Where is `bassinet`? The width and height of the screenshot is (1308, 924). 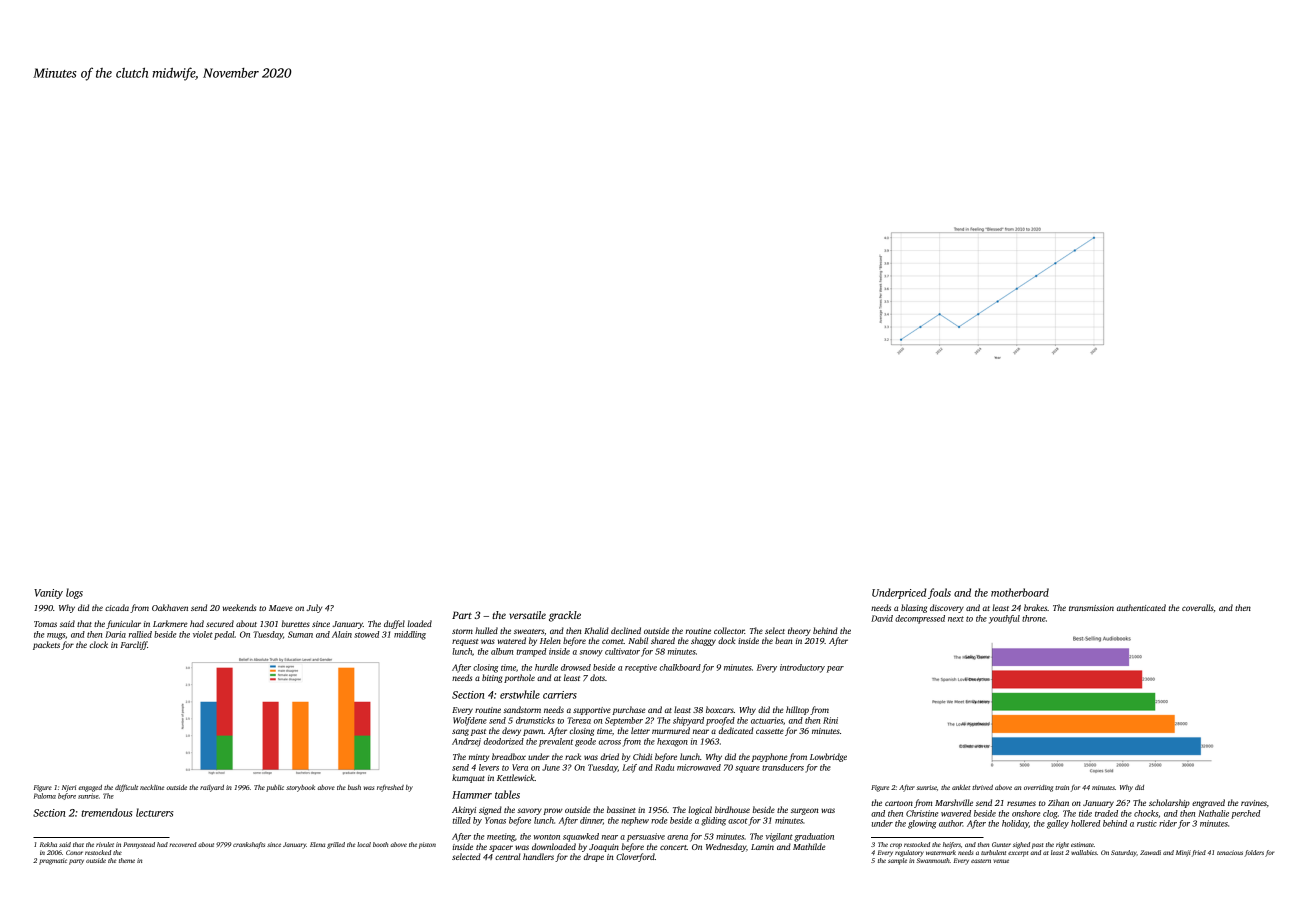 bassinet is located at coordinates (621, 809).
